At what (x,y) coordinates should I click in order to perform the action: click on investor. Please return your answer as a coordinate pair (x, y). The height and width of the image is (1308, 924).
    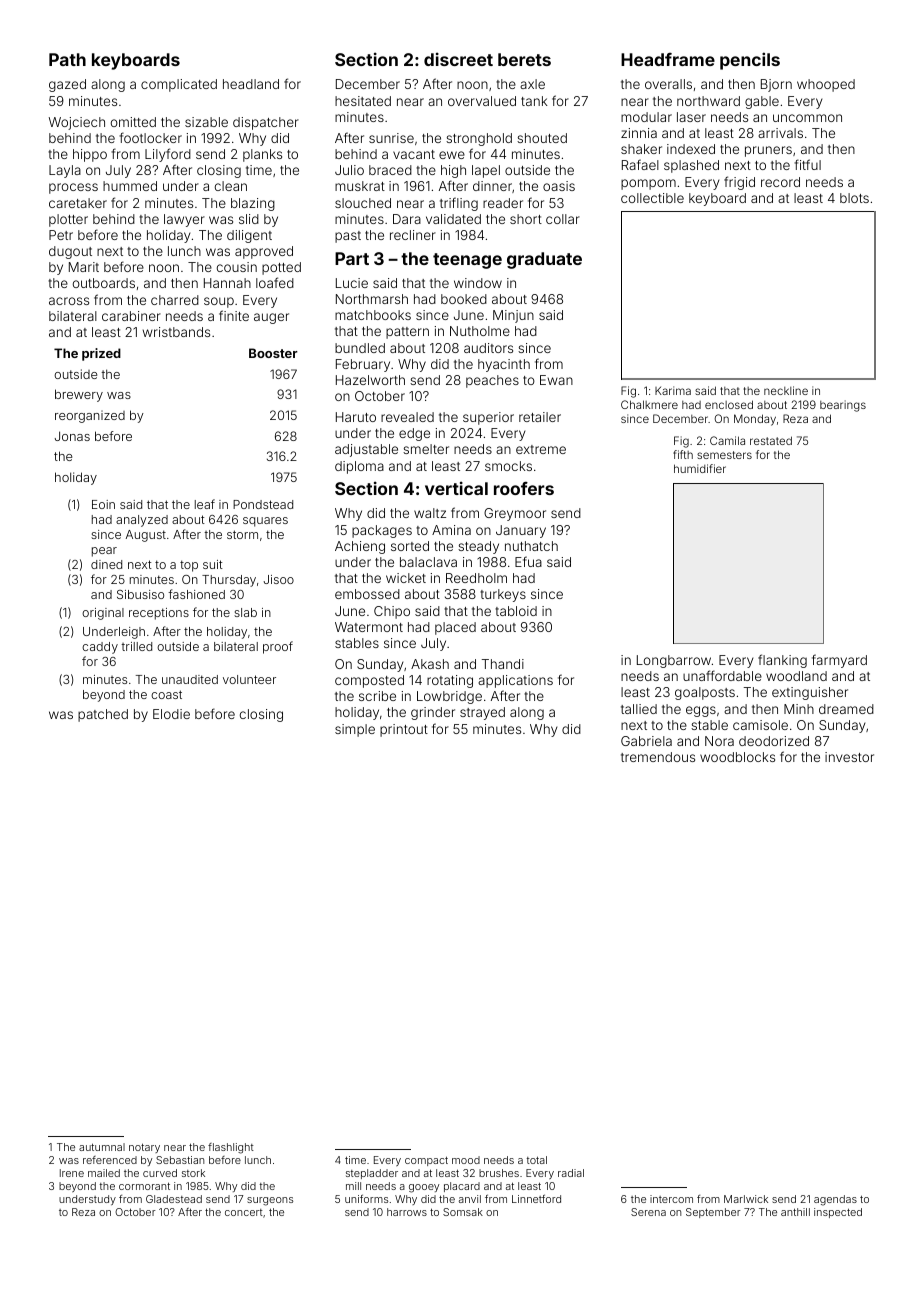
    Looking at the image, I should click on (849, 757).
